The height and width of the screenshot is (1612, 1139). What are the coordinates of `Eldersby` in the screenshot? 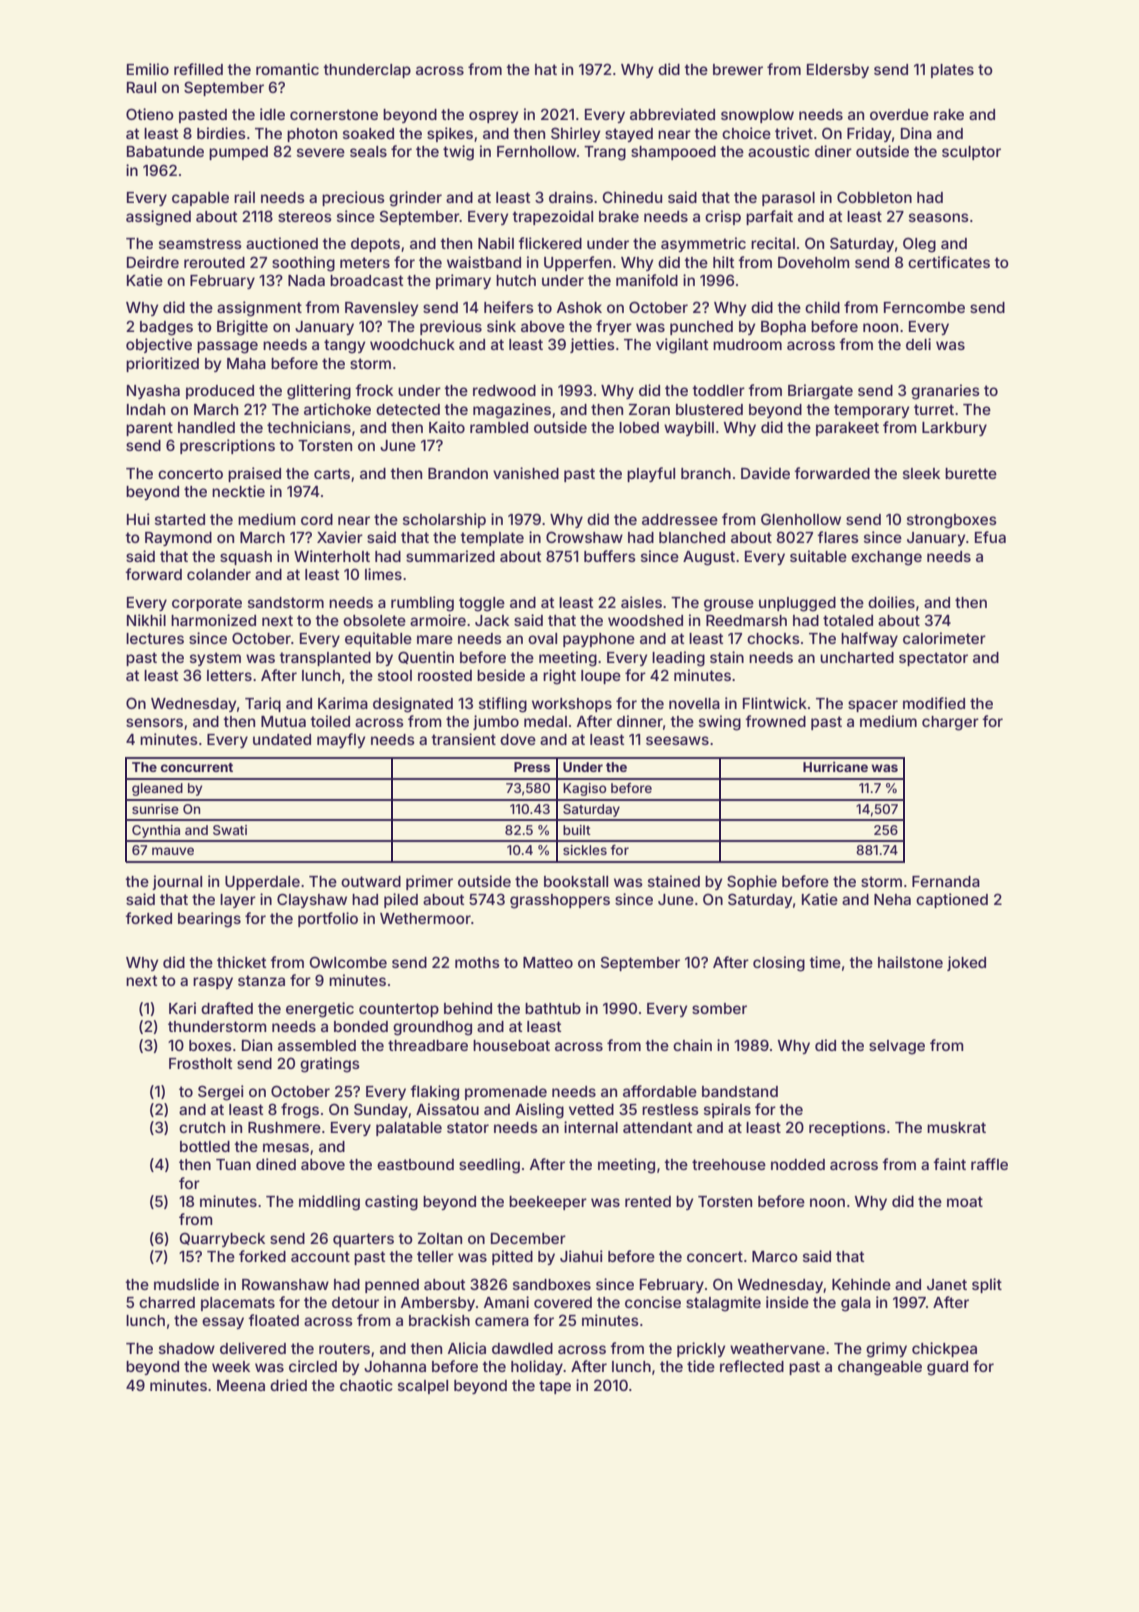 It's located at (838, 71).
